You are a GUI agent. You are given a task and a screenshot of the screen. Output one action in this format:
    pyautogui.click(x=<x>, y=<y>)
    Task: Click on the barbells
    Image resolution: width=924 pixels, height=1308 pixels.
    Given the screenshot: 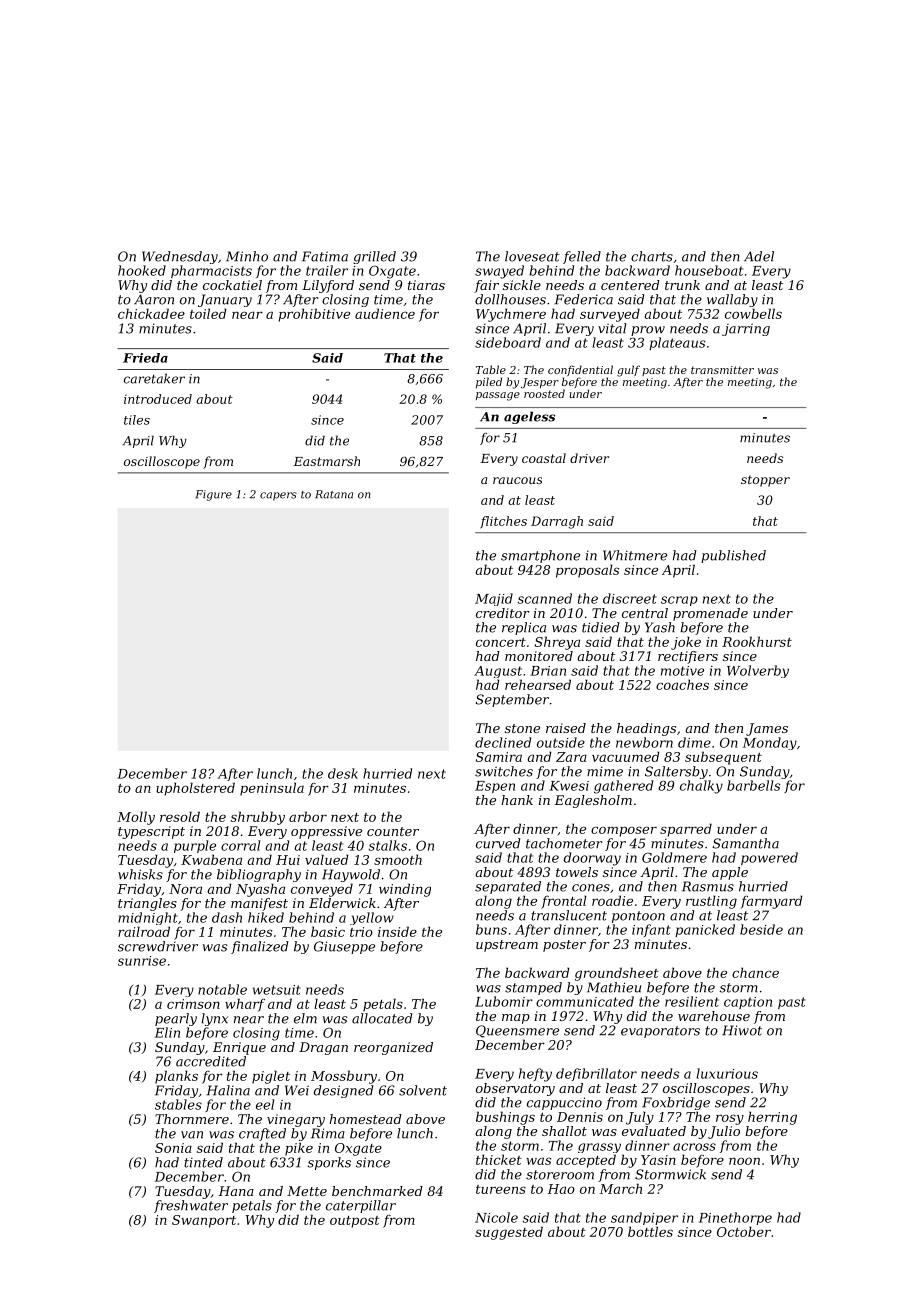 What is the action you would take?
    pyautogui.click(x=753, y=785)
